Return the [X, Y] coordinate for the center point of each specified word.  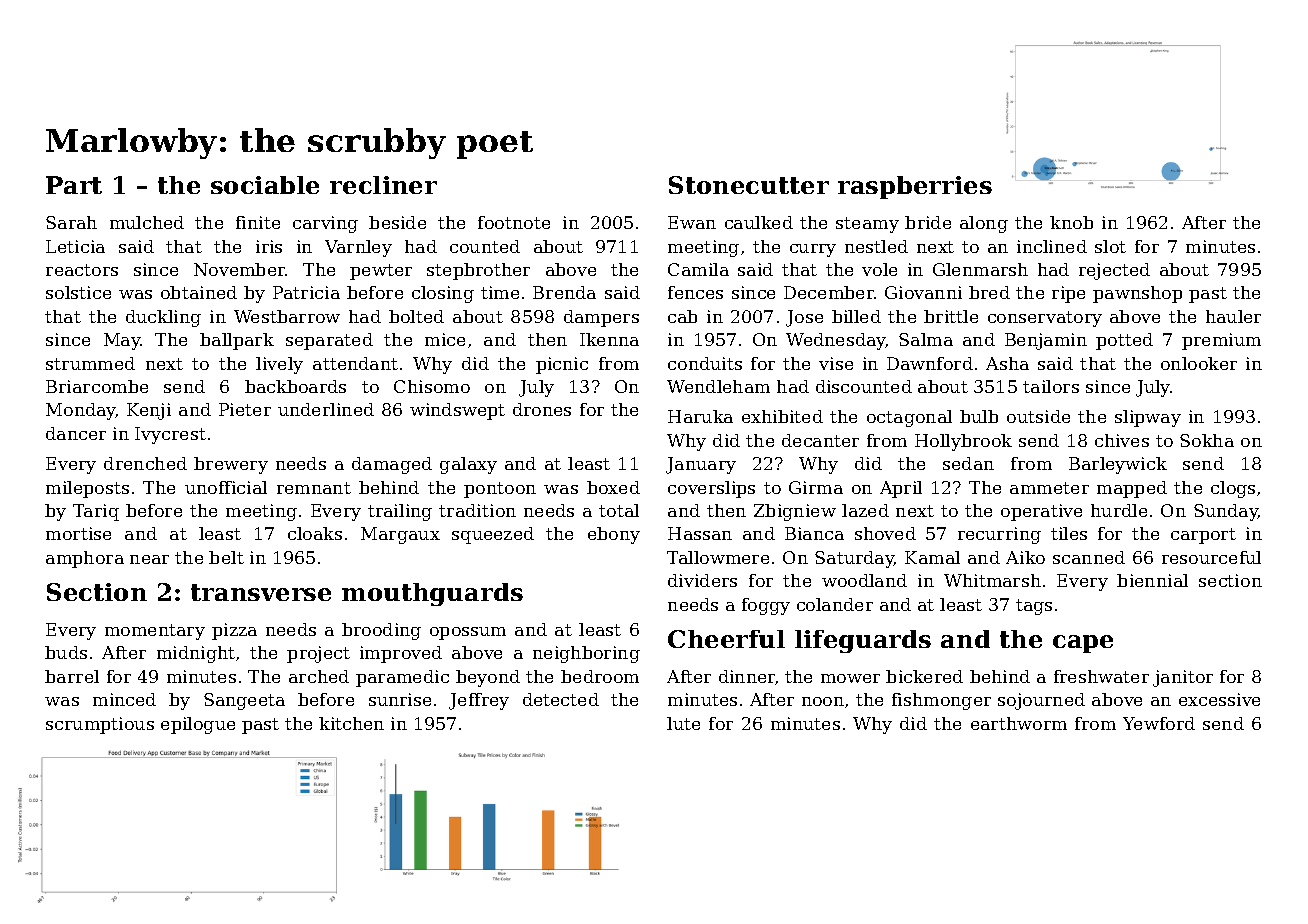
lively [279, 365]
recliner [383, 185]
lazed [865, 510]
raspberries [915, 187]
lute [683, 723]
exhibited [782, 416]
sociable [265, 185]
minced [124, 699]
